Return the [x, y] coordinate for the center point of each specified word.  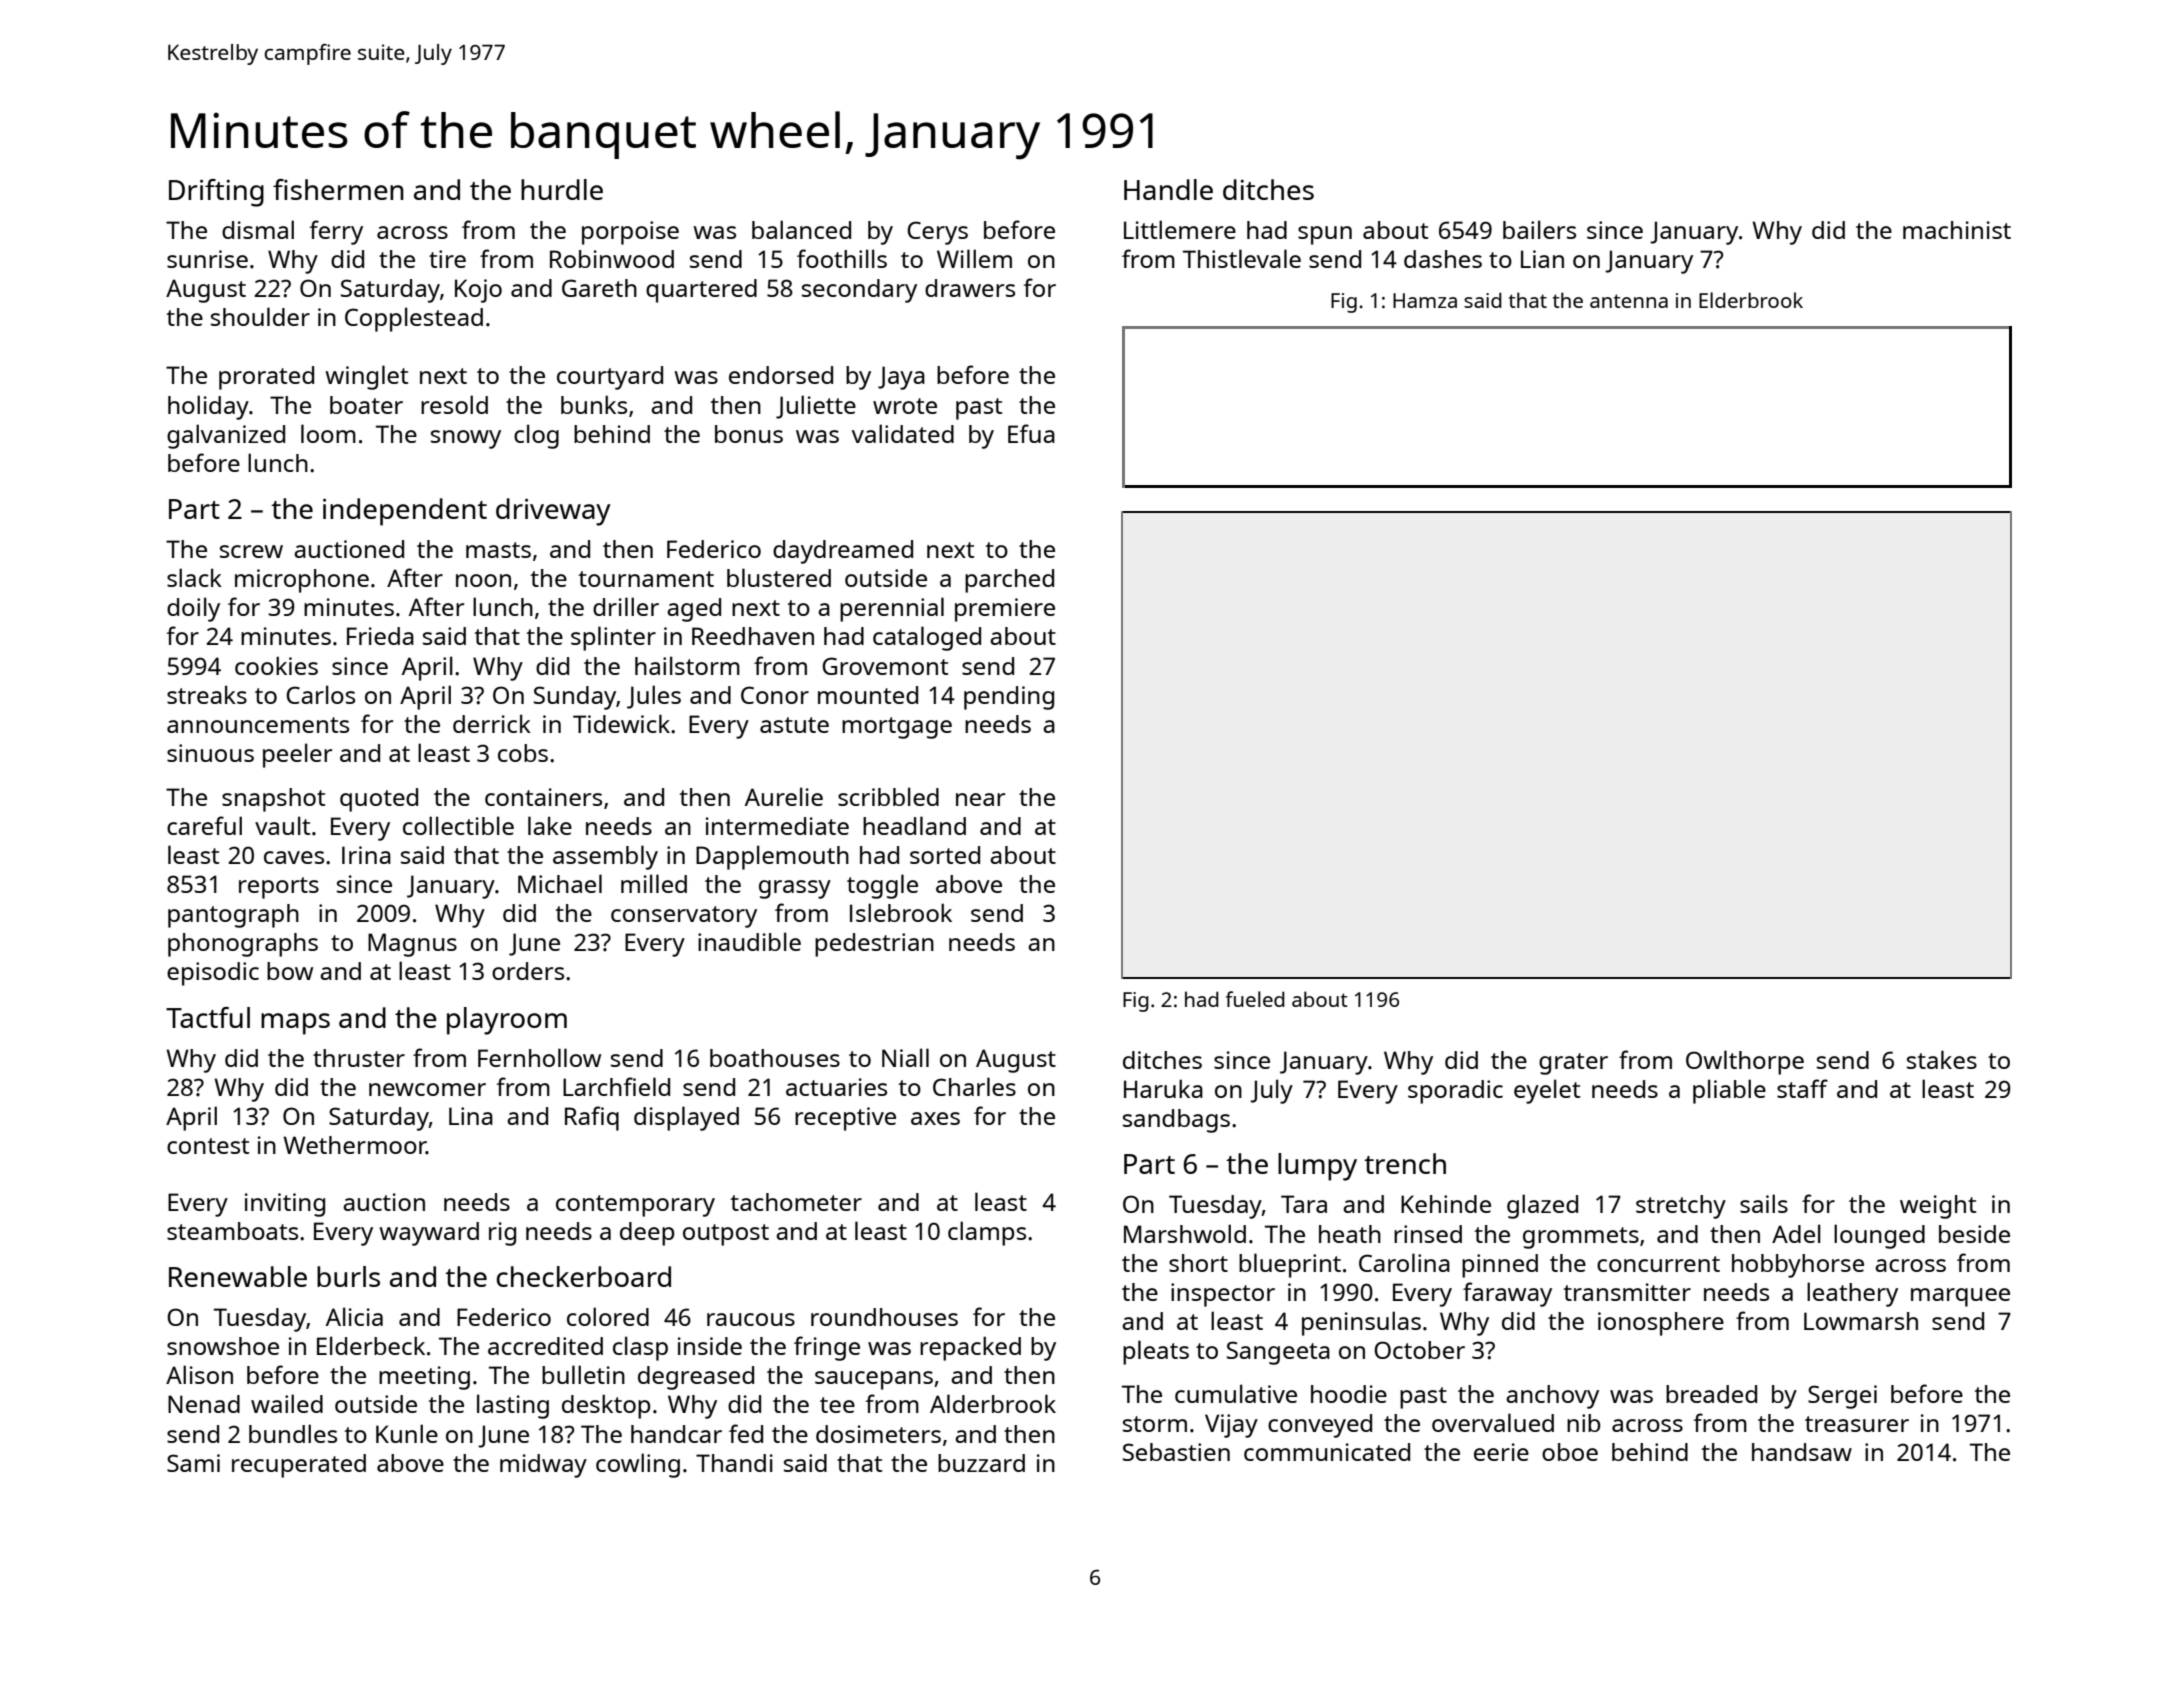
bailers [1539, 229]
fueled [1255, 999]
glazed [1542, 1206]
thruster [359, 1058]
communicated [1327, 1452]
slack [194, 577]
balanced [801, 229]
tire [447, 259]
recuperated [299, 1466]
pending [1009, 698]
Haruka [1163, 1088]
